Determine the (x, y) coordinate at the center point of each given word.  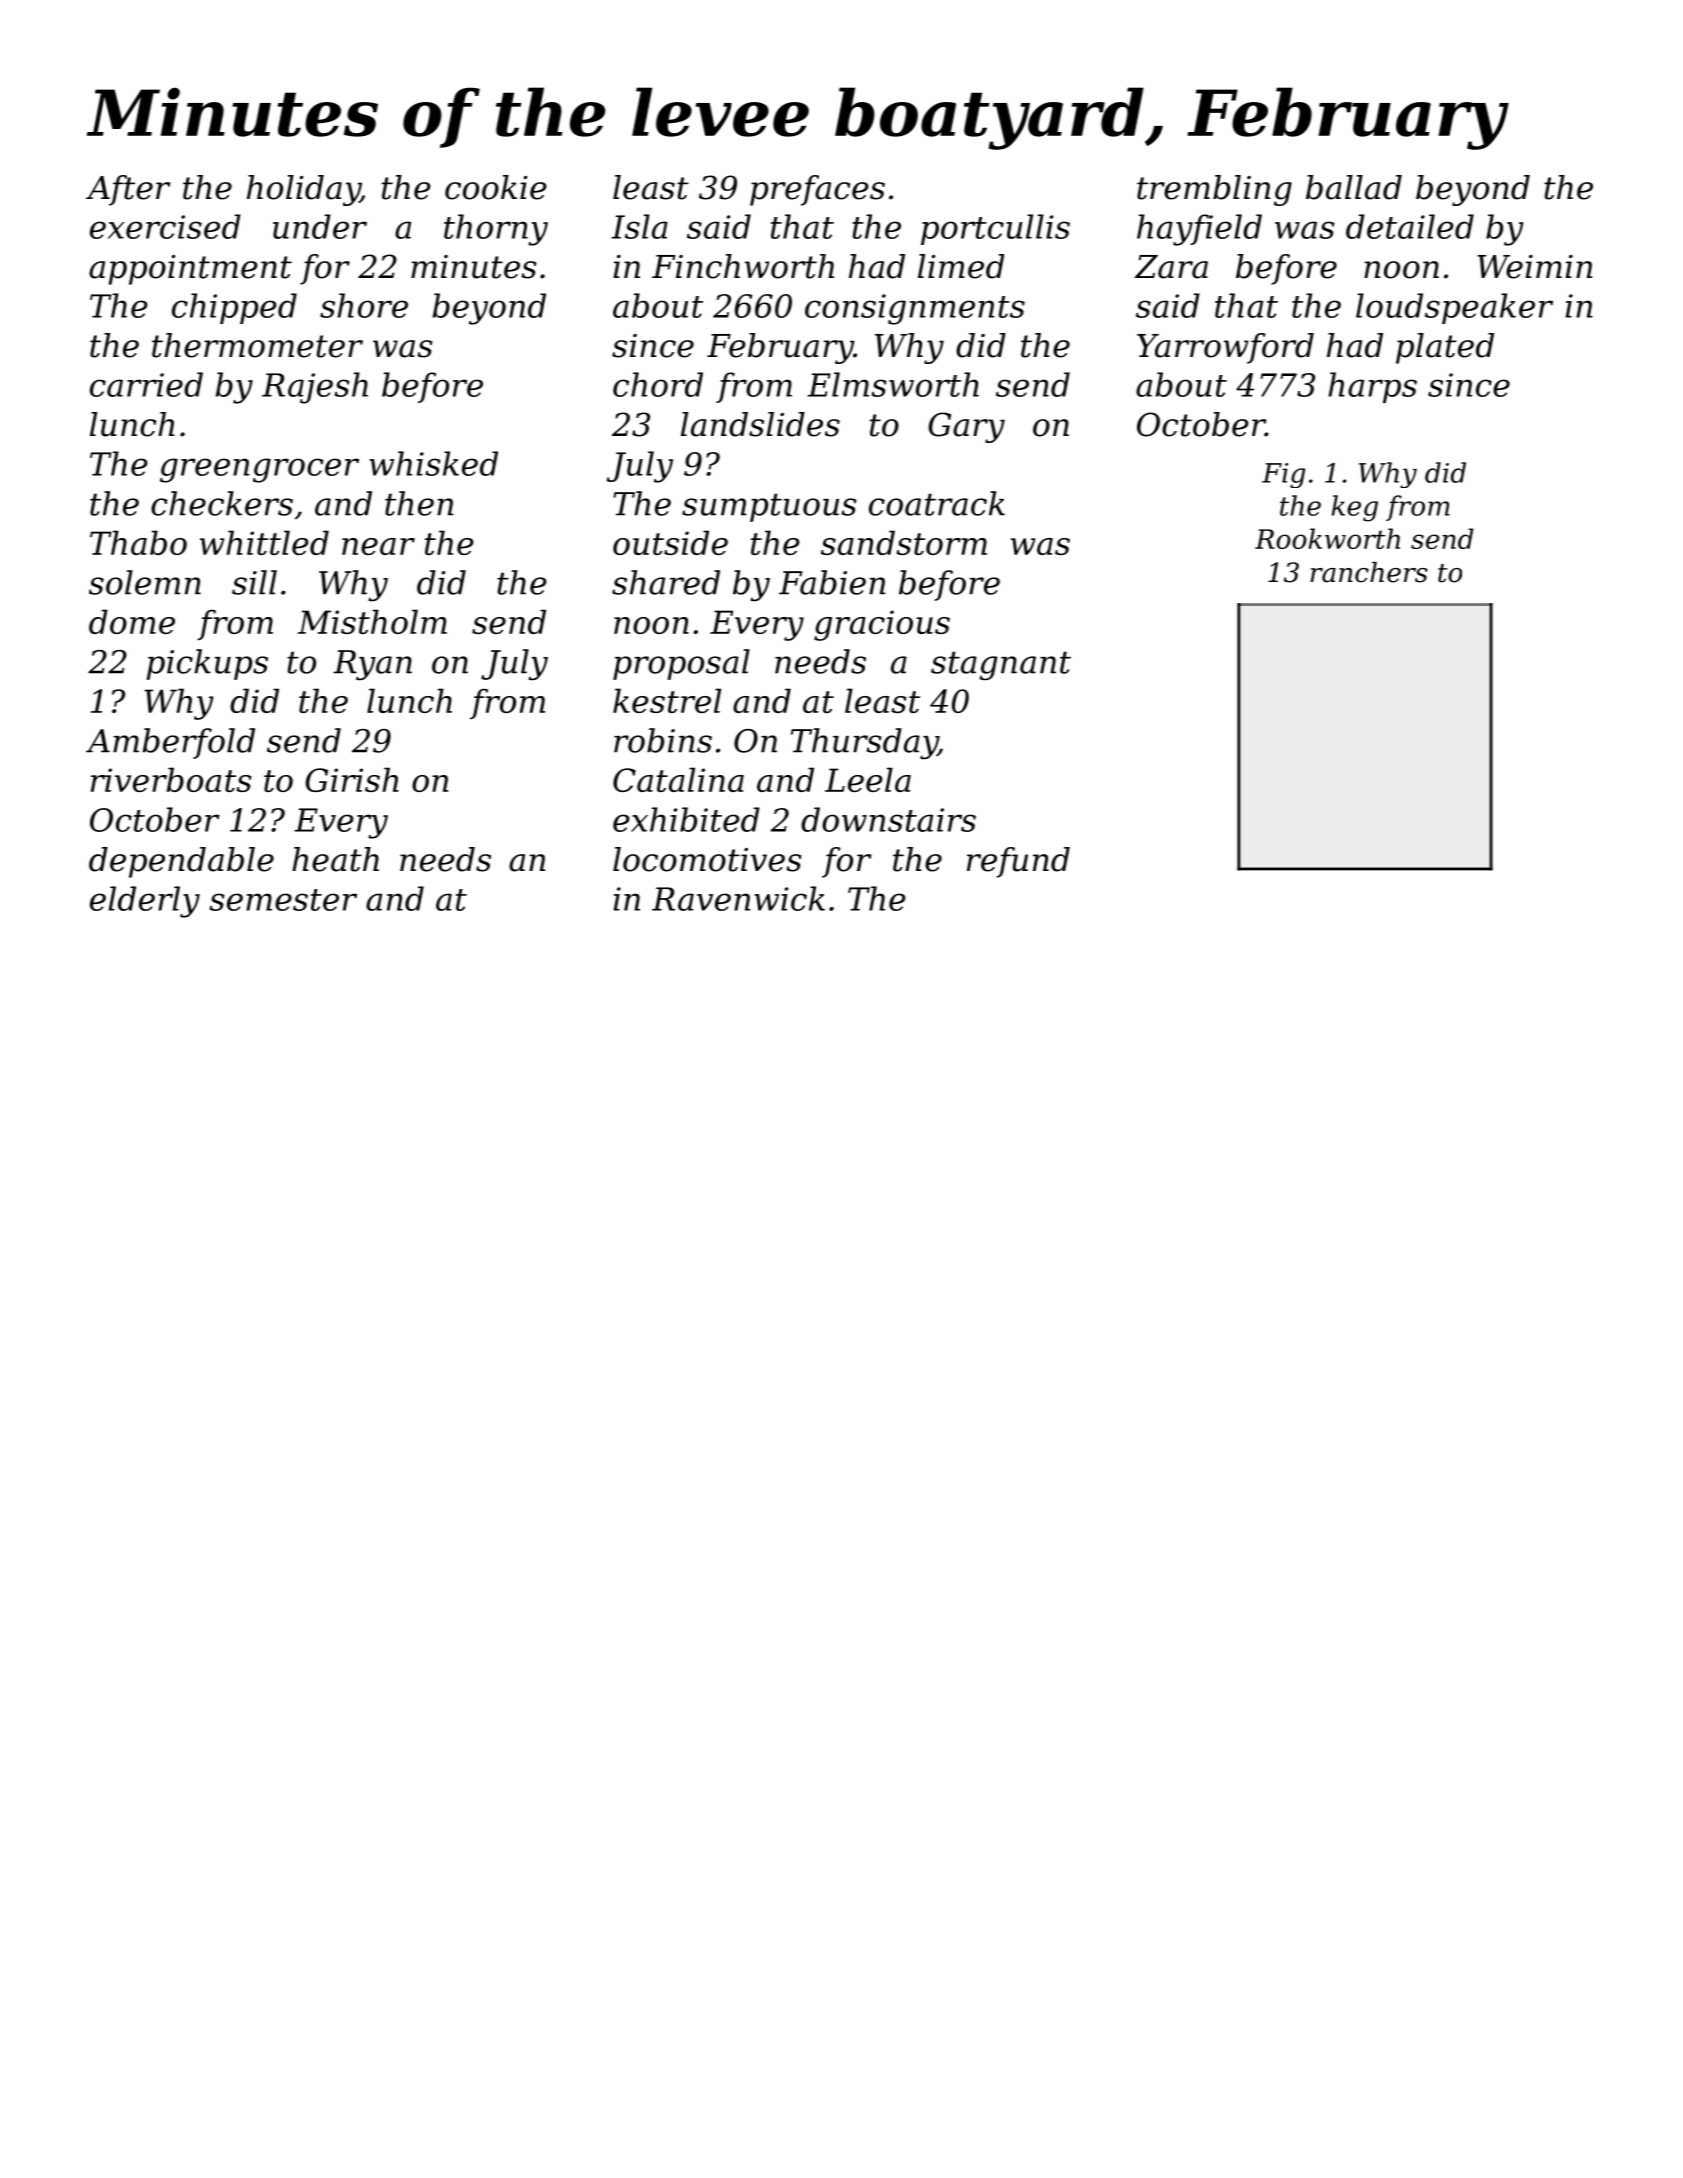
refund (1018, 862)
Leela (868, 779)
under (320, 226)
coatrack (937, 503)
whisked (433, 463)
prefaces (817, 190)
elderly (145, 902)
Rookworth (1327, 538)
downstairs (888, 819)
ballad (1354, 187)
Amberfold (170, 743)
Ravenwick (738, 898)
